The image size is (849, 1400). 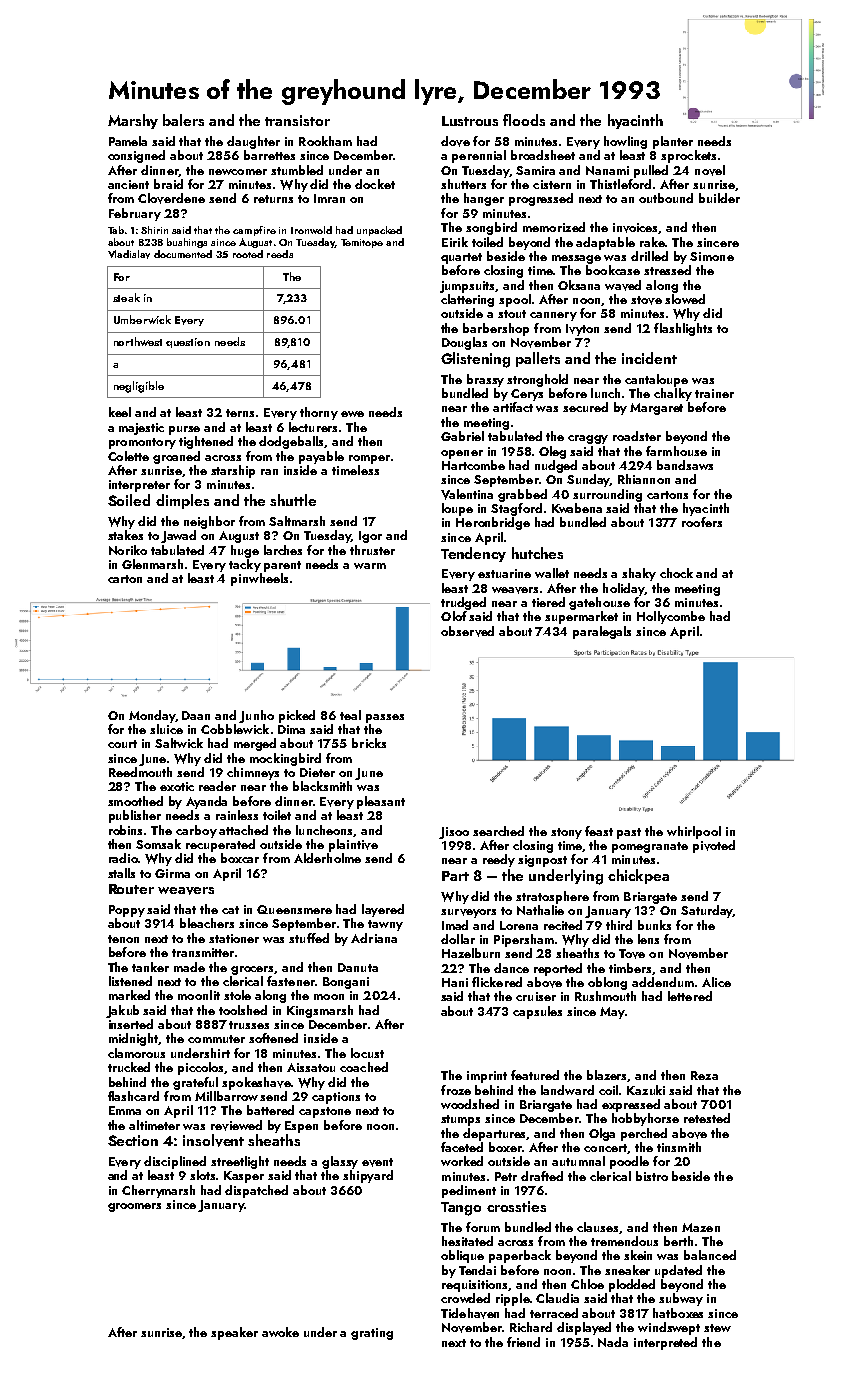 I want to click on Lustrous, so click(x=470, y=121).
